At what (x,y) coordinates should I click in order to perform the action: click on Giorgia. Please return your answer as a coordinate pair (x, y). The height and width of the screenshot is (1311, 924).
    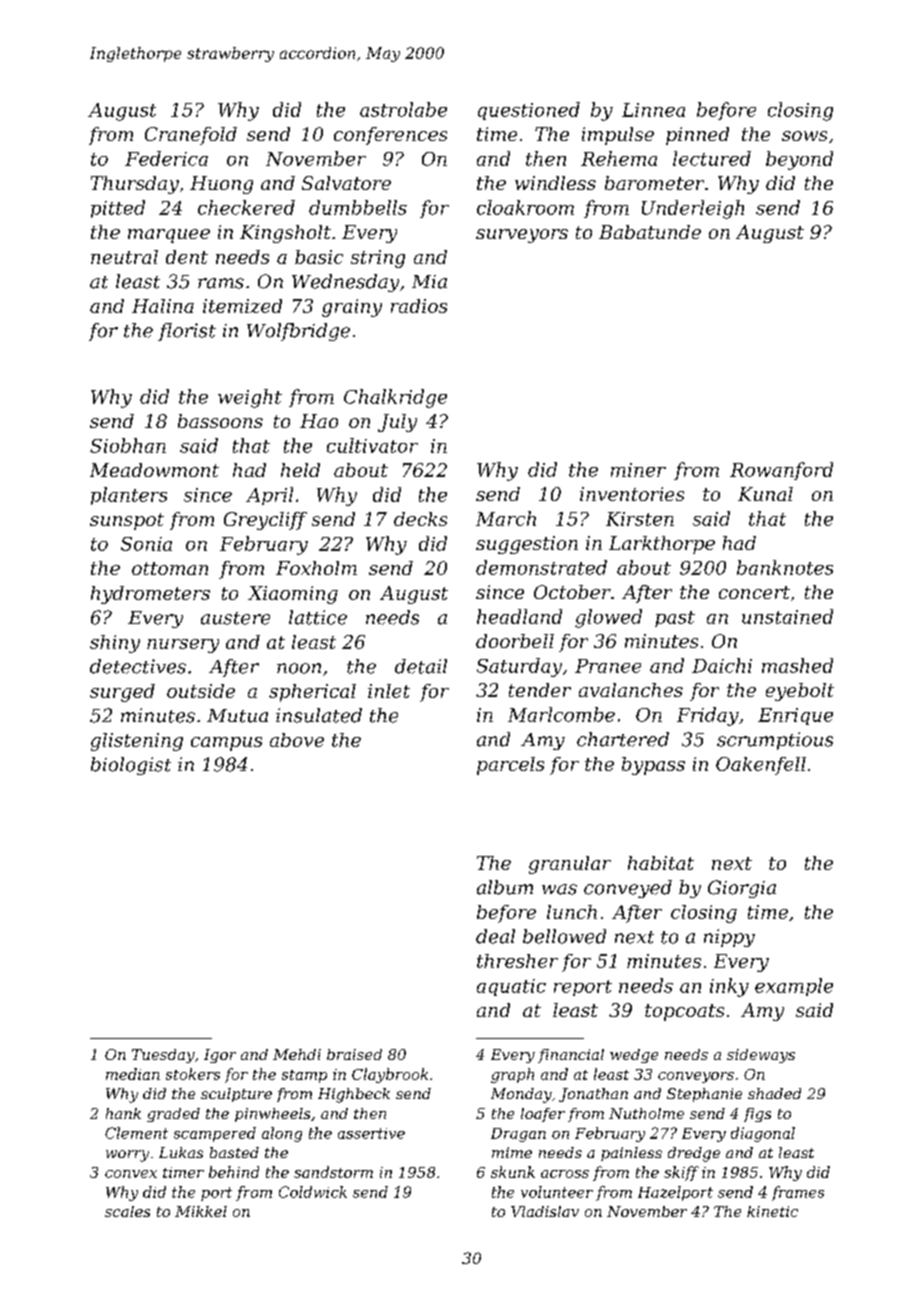
    Looking at the image, I should click on (742, 889).
